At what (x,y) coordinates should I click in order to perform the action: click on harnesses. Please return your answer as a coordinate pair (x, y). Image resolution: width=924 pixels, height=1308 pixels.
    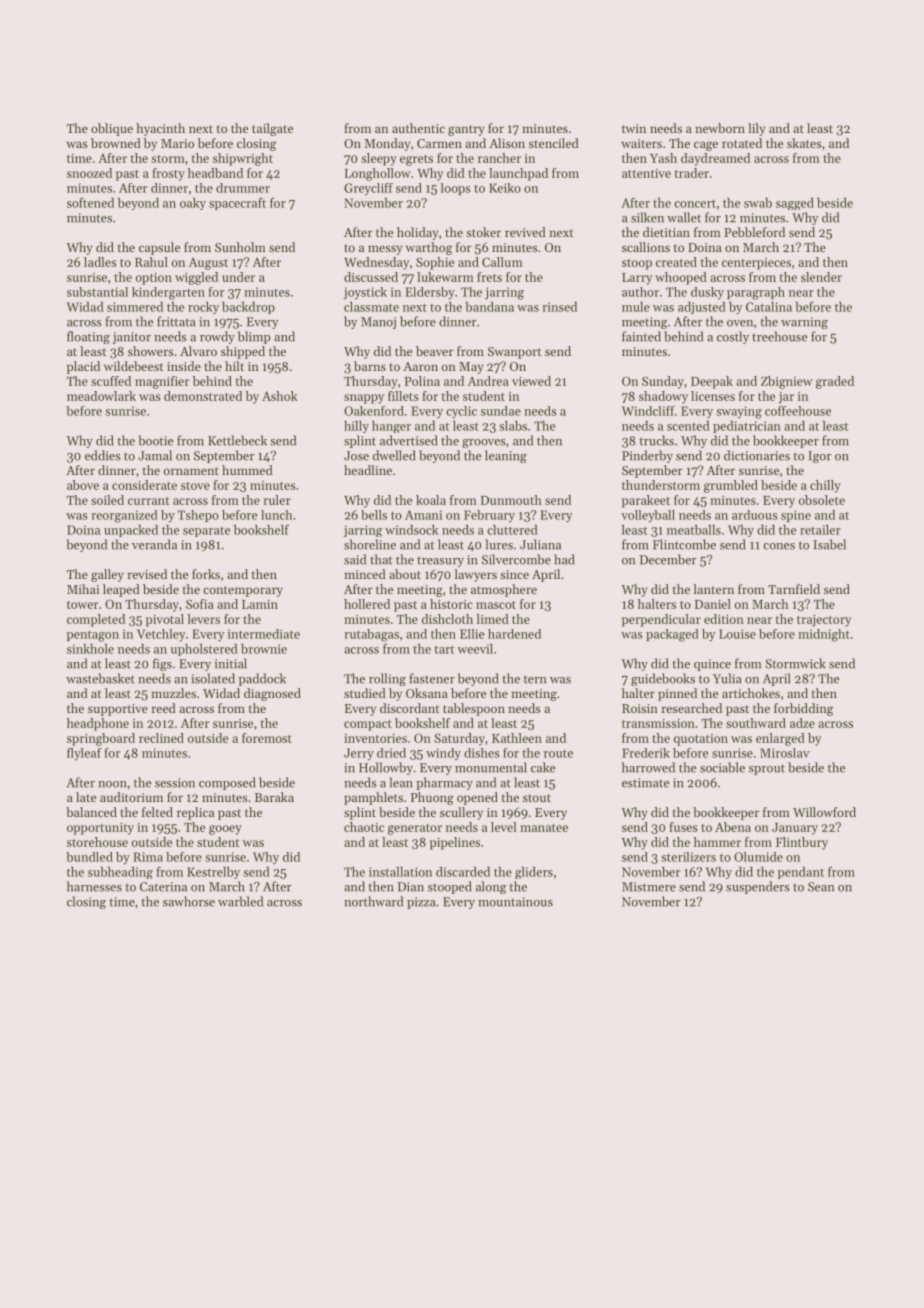
    Looking at the image, I should click on (94, 886).
